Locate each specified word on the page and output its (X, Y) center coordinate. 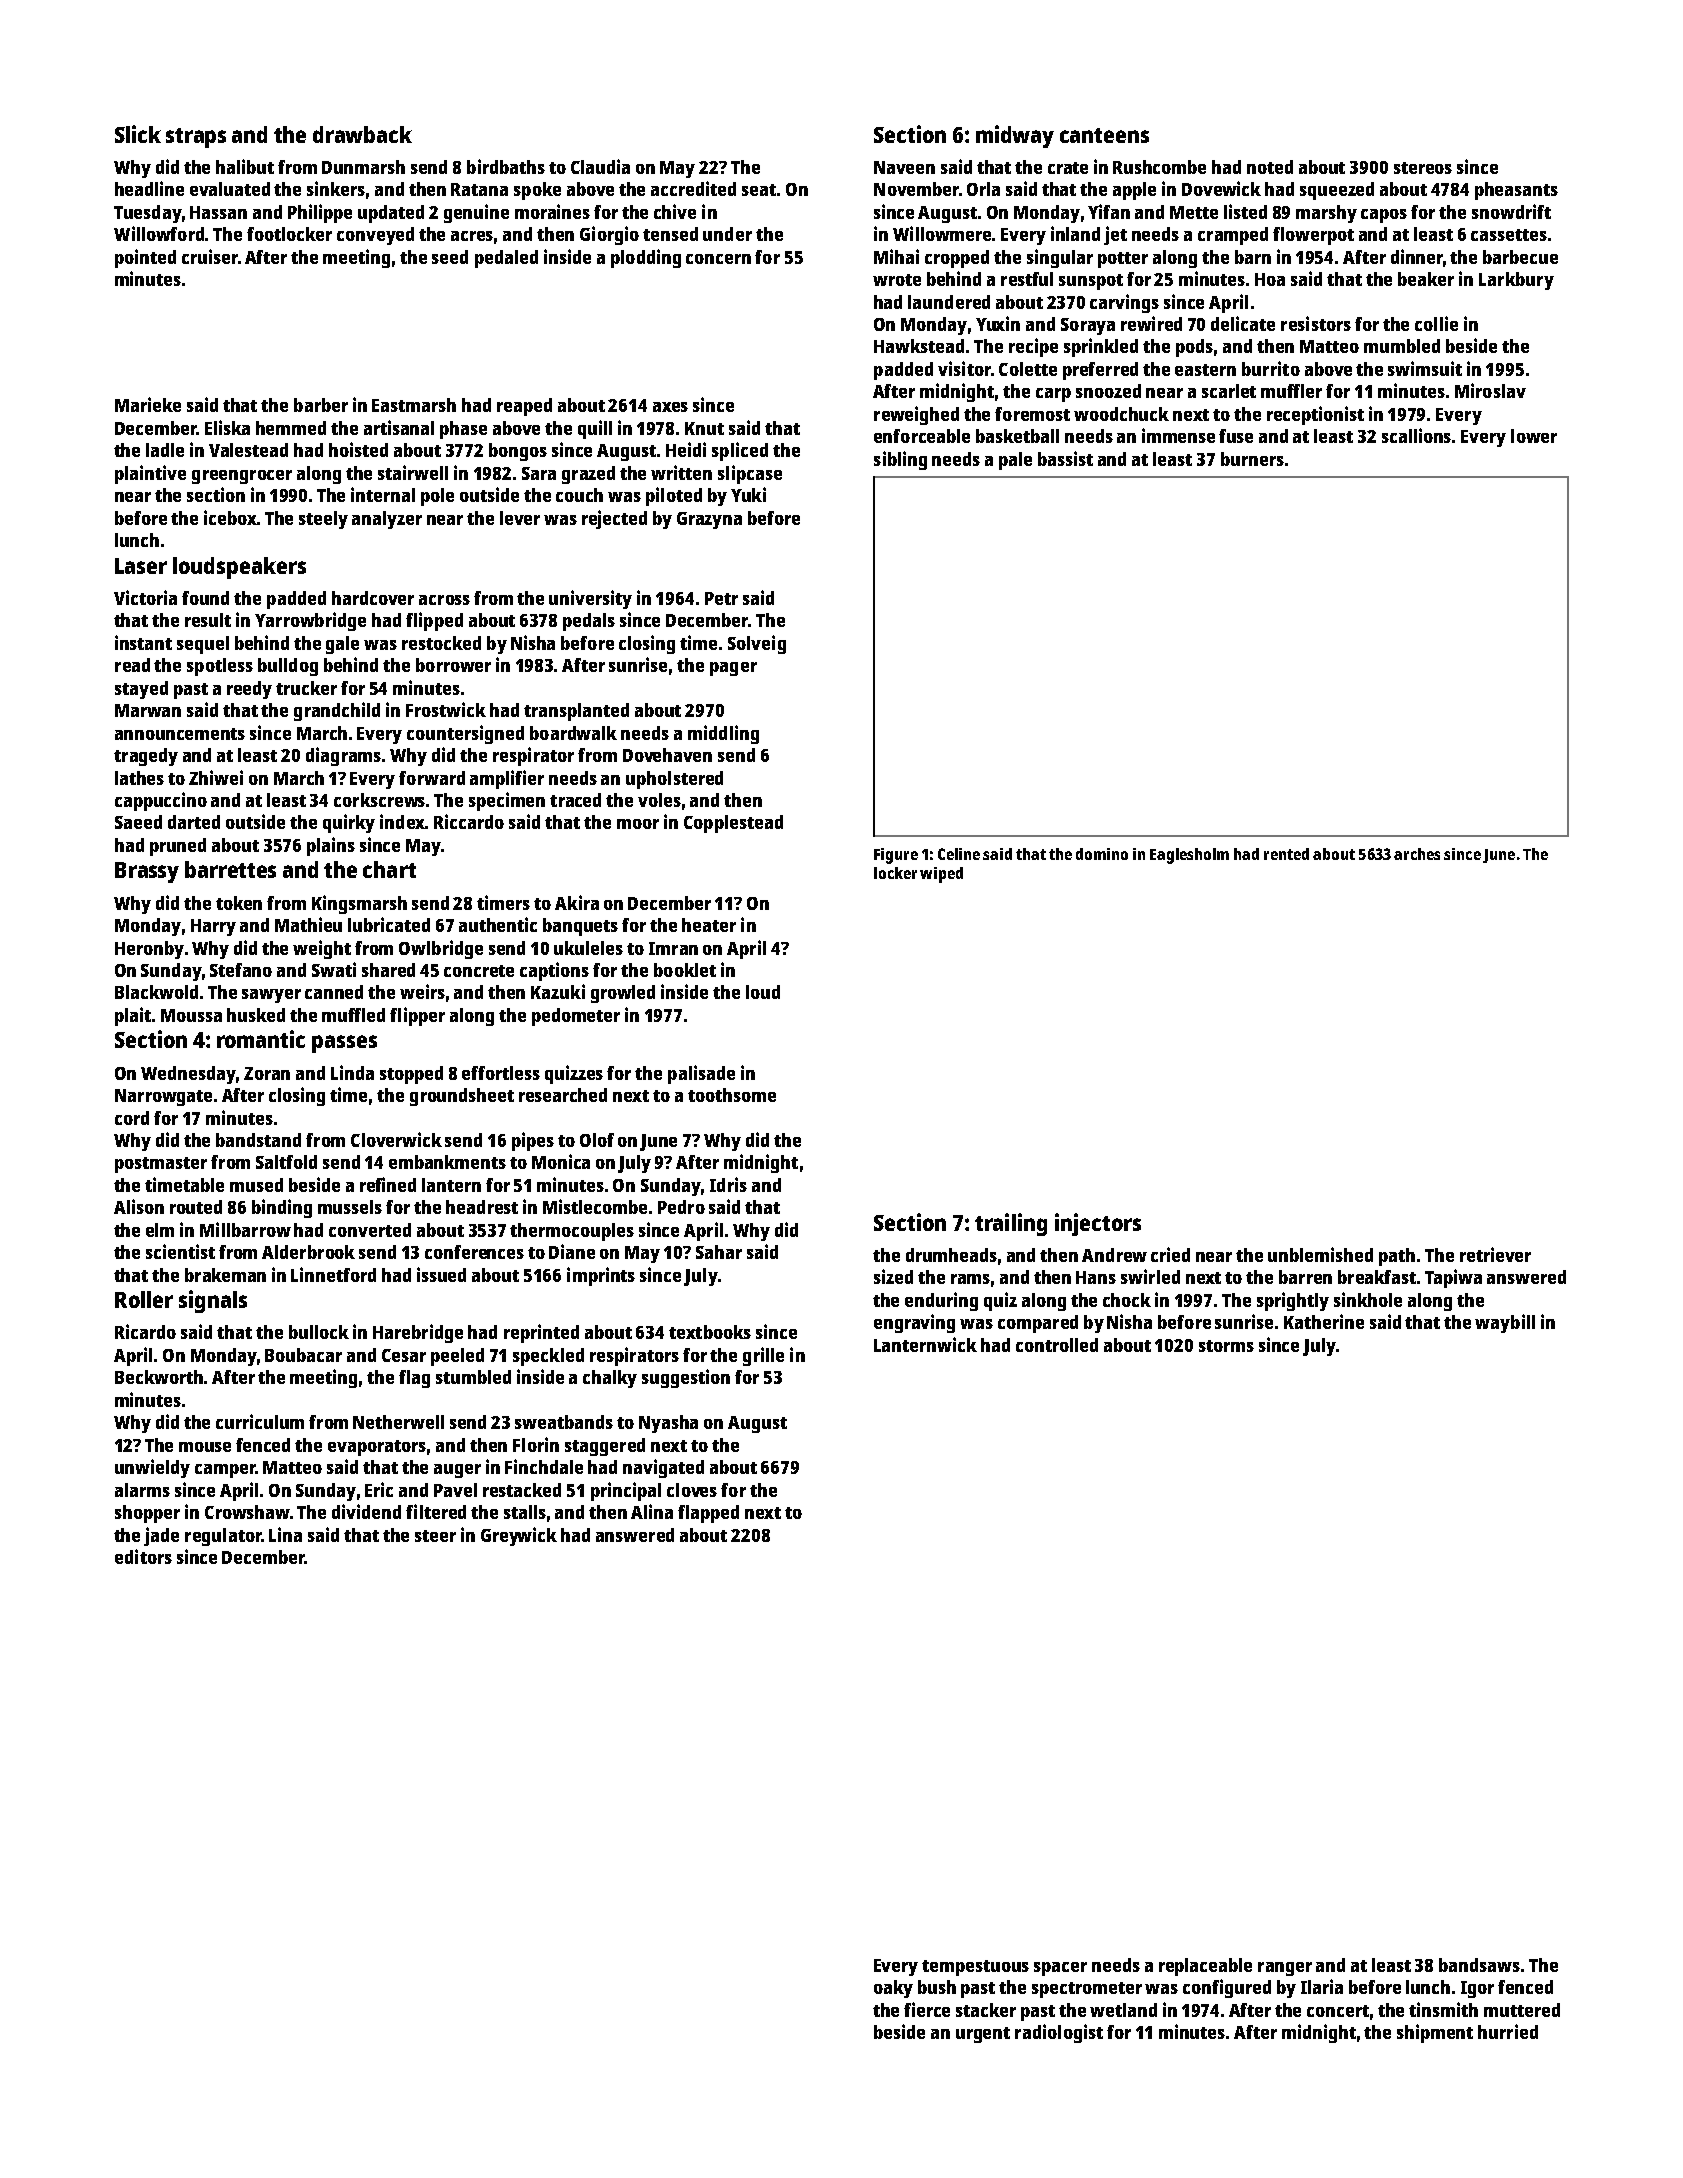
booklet (685, 970)
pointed (145, 258)
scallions (1416, 435)
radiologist (1059, 2033)
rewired (1151, 323)
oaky (893, 1989)
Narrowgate (163, 1097)
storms (1226, 1346)
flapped (708, 1514)
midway (1015, 136)
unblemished (1320, 1254)
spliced (740, 451)
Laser (141, 566)
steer (435, 1536)
